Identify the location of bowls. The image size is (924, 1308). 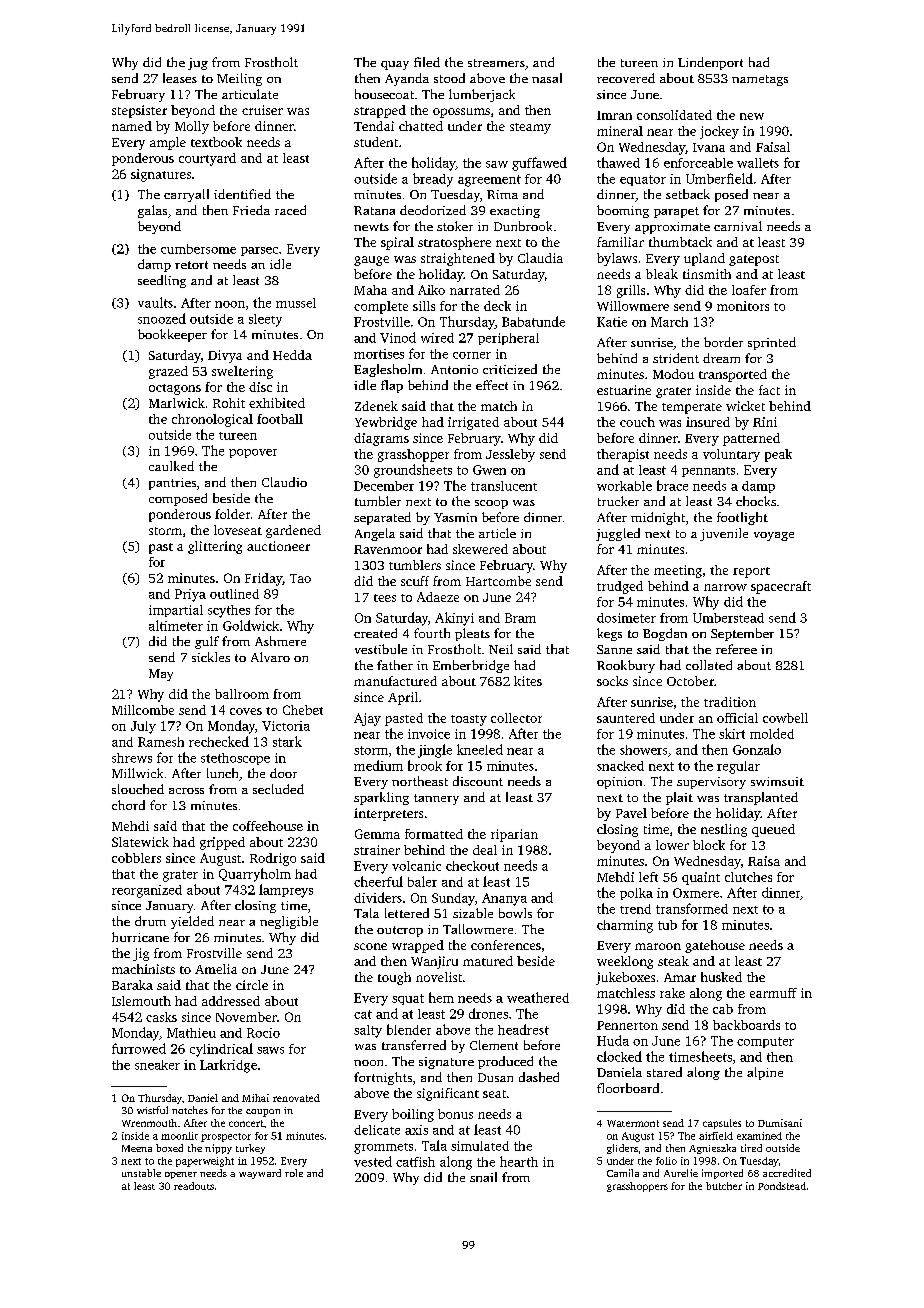
(515, 913).
